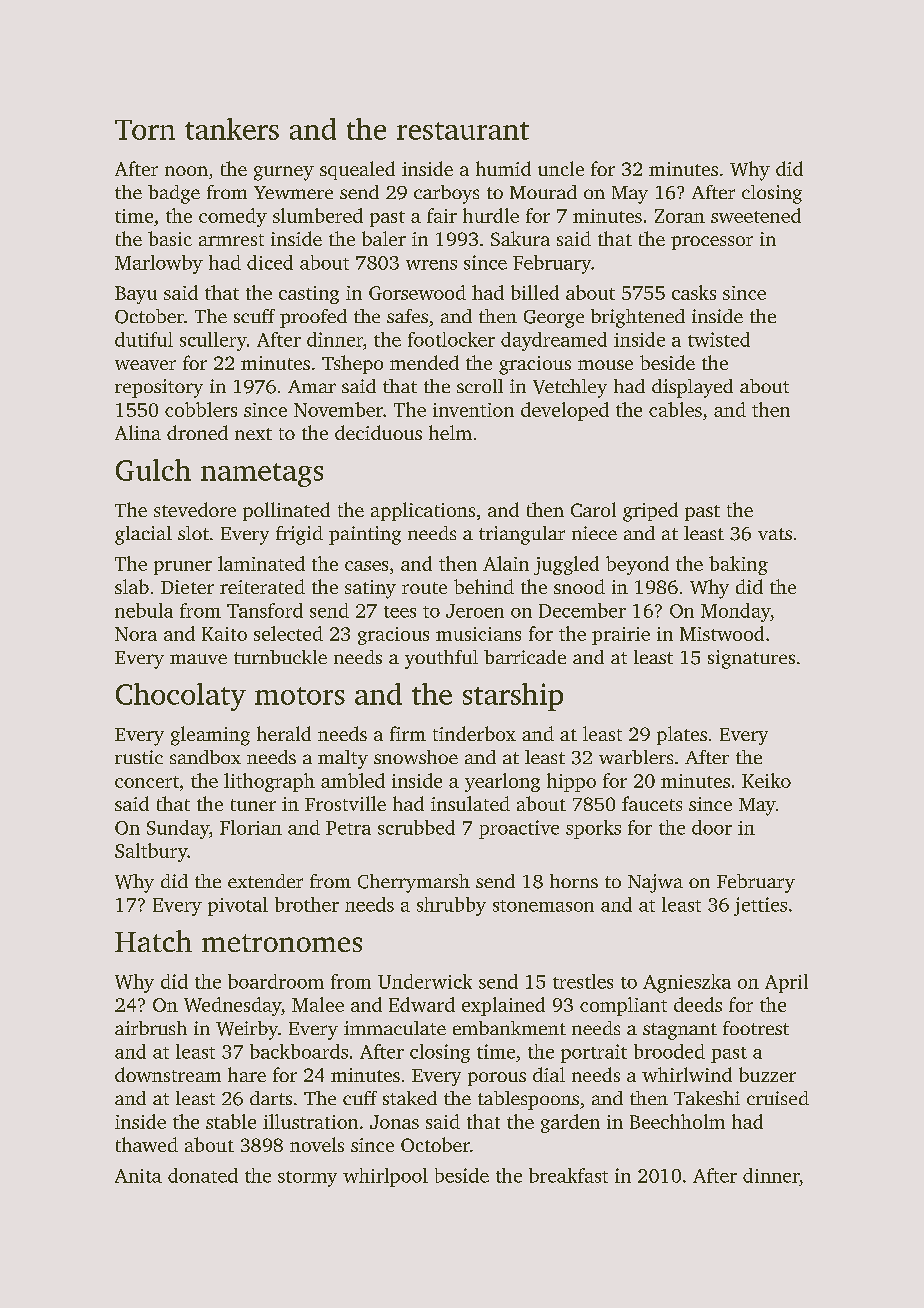 This screenshot has width=924, height=1308. I want to click on Amar, so click(312, 386).
